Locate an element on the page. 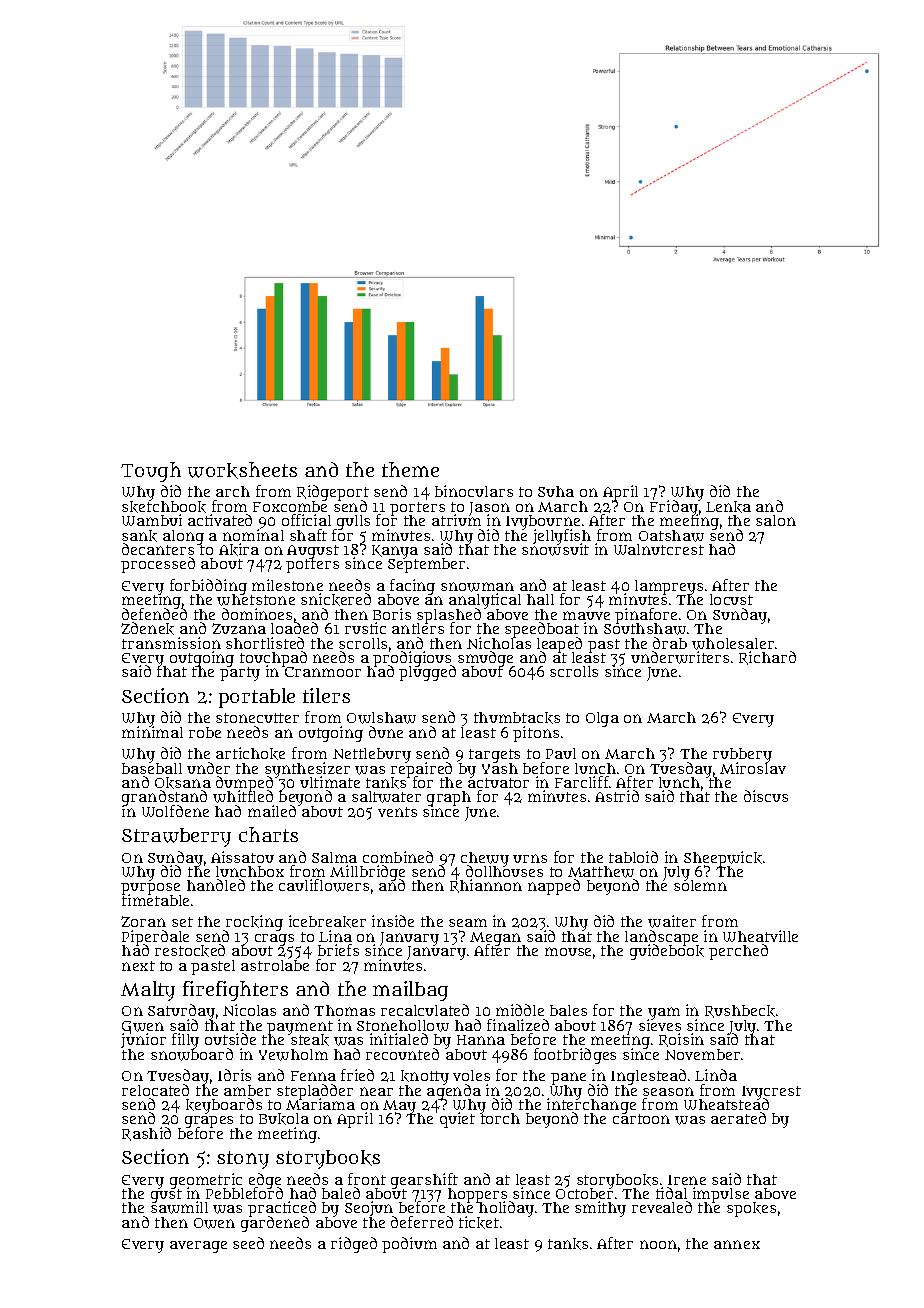 Image resolution: width=924 pixels, height=1308 pixels. practiced is located at coordinates (282, 1209).
